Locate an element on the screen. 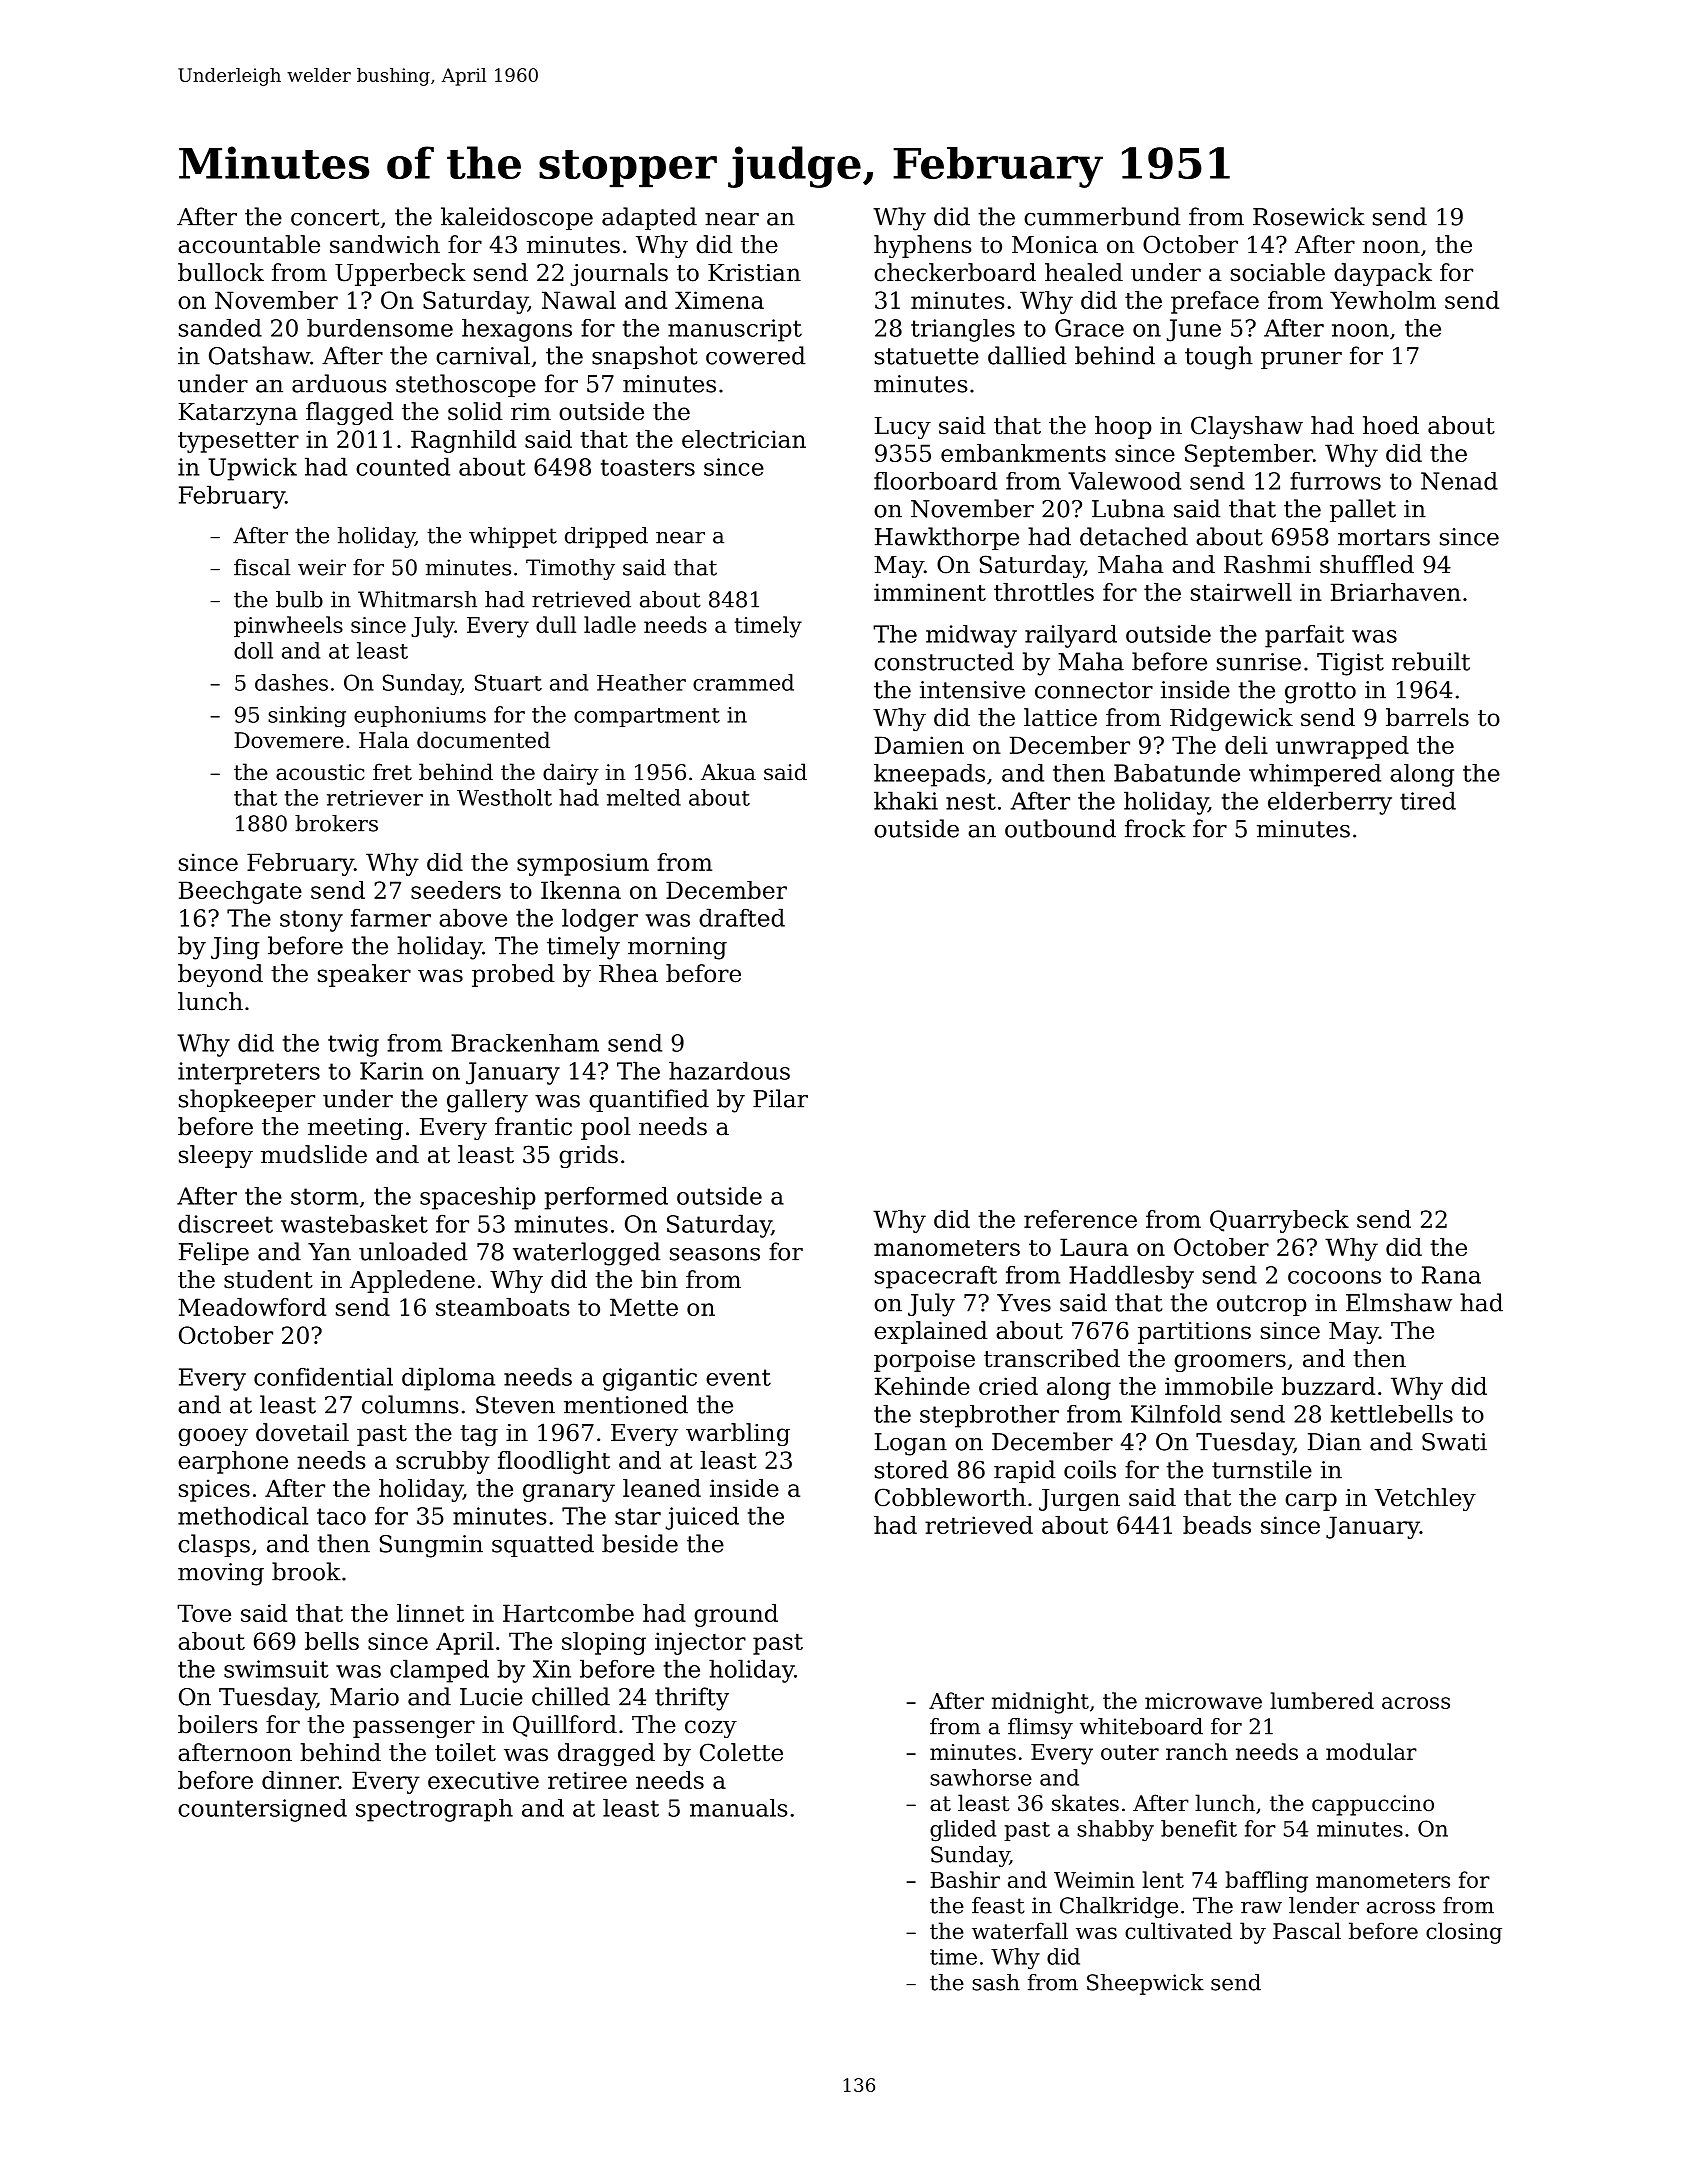 This screenshot has width=1683, height=2178. Monica is located at coordinates (1055, 245).
